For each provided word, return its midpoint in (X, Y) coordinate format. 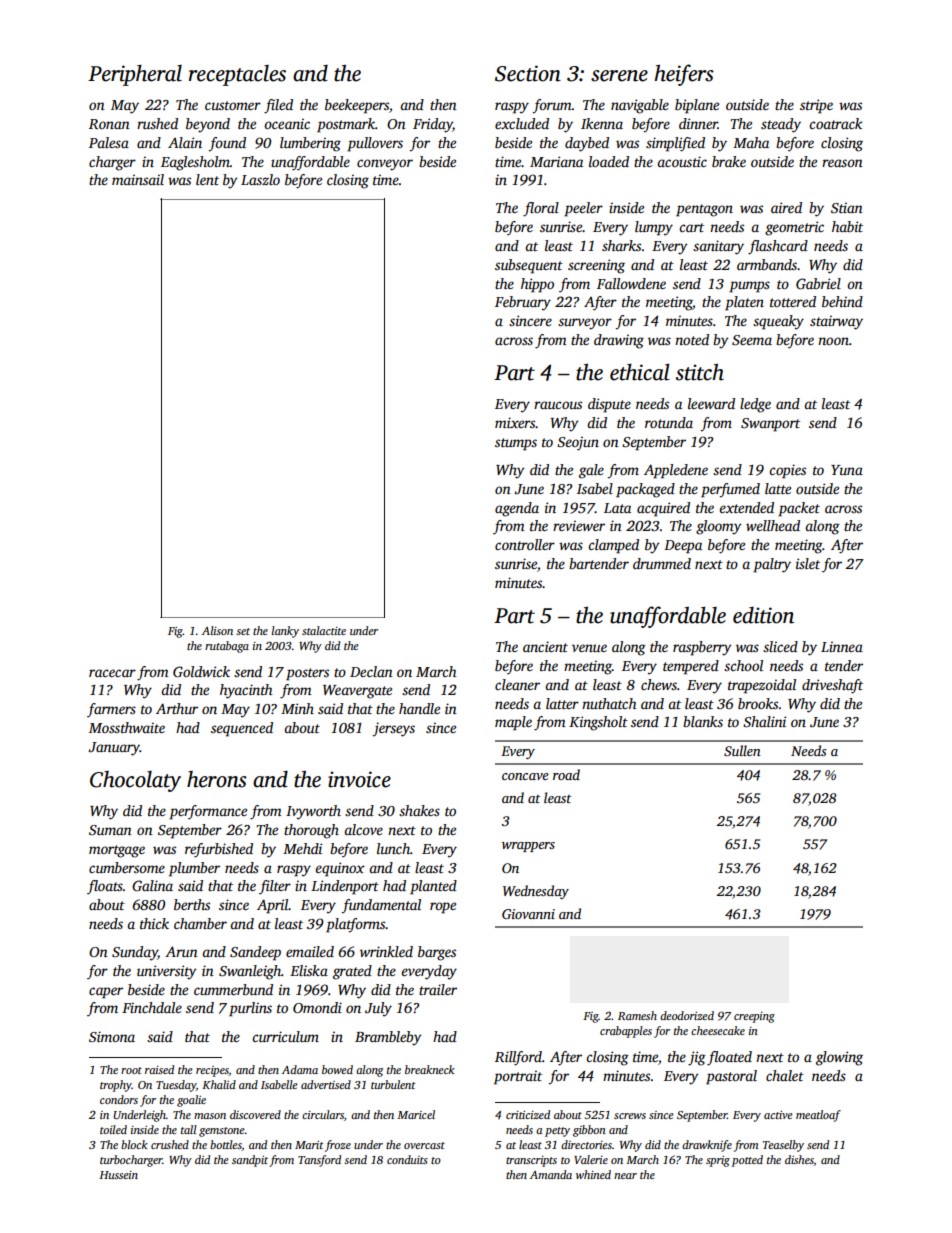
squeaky (778, 322)
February (523, 303)
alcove (363, 829)
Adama (300, 1069)
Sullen (742, 750)
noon (833, 341)
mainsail (138, 179)
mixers (515, 422)
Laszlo (260, 179)
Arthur (177, 708)
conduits (407, 1159)
